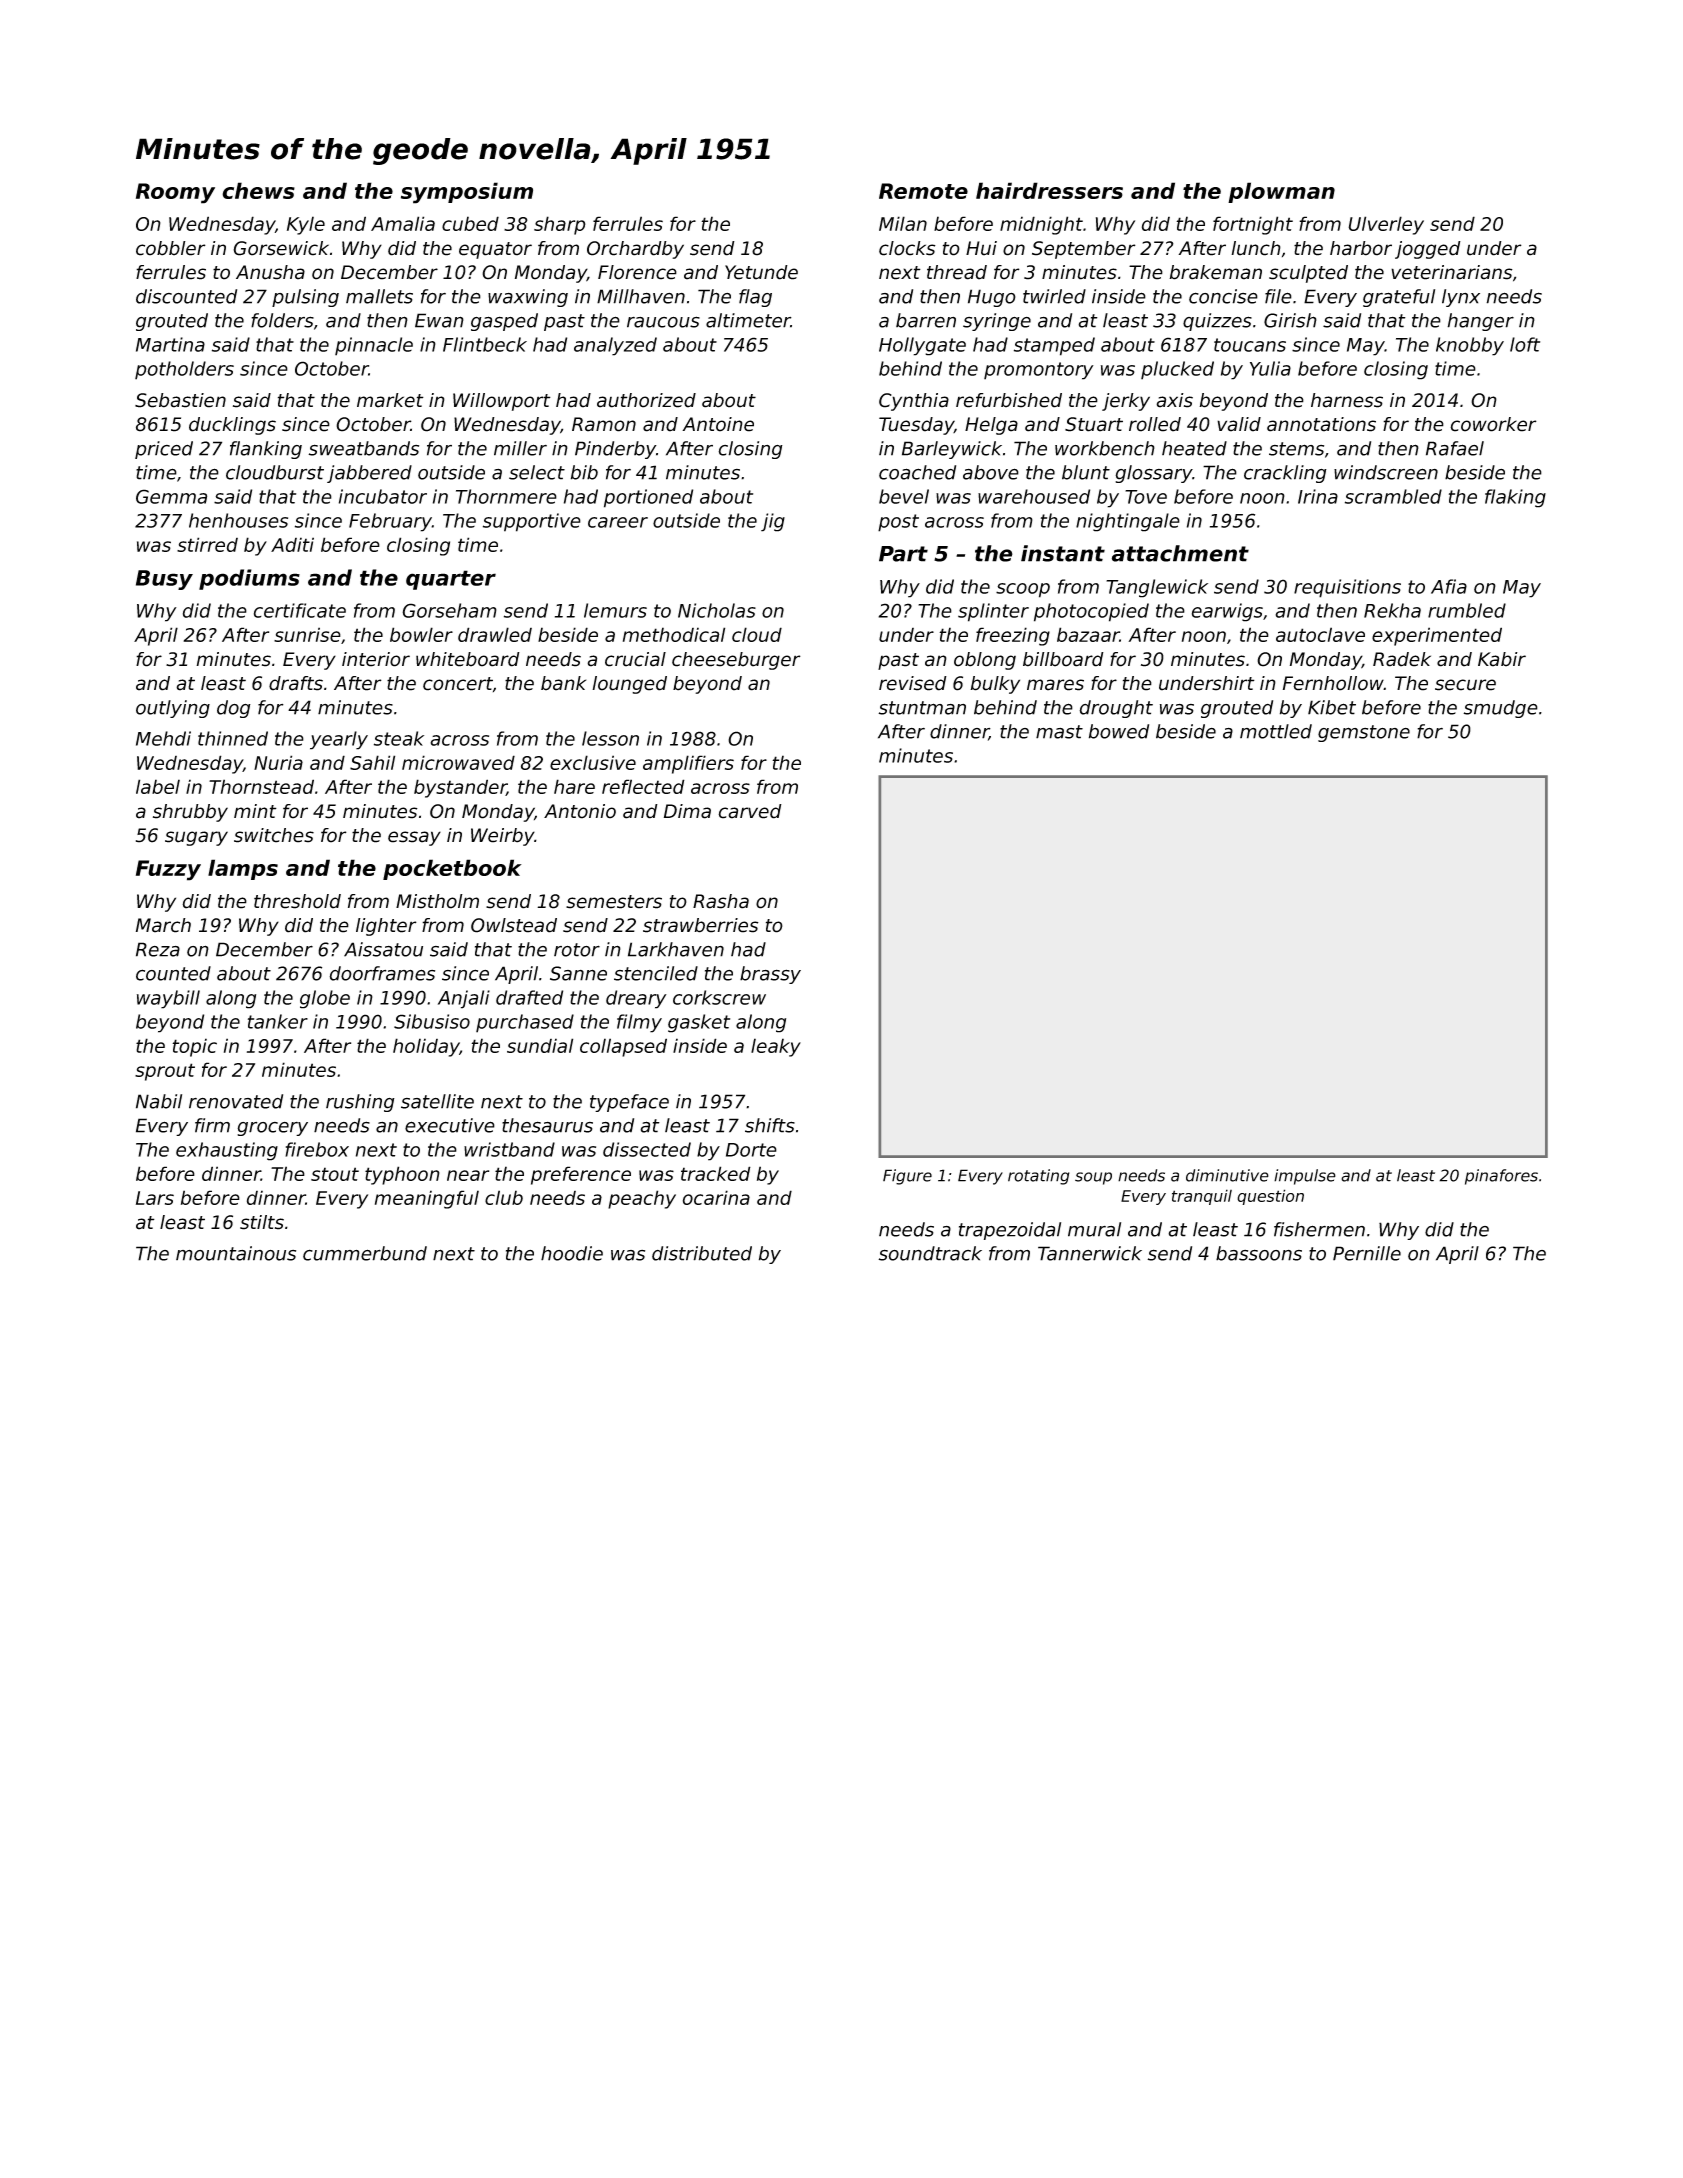  Describe the element at coordinates (1347, 588) in the image. I see `requisitions` at that location.
